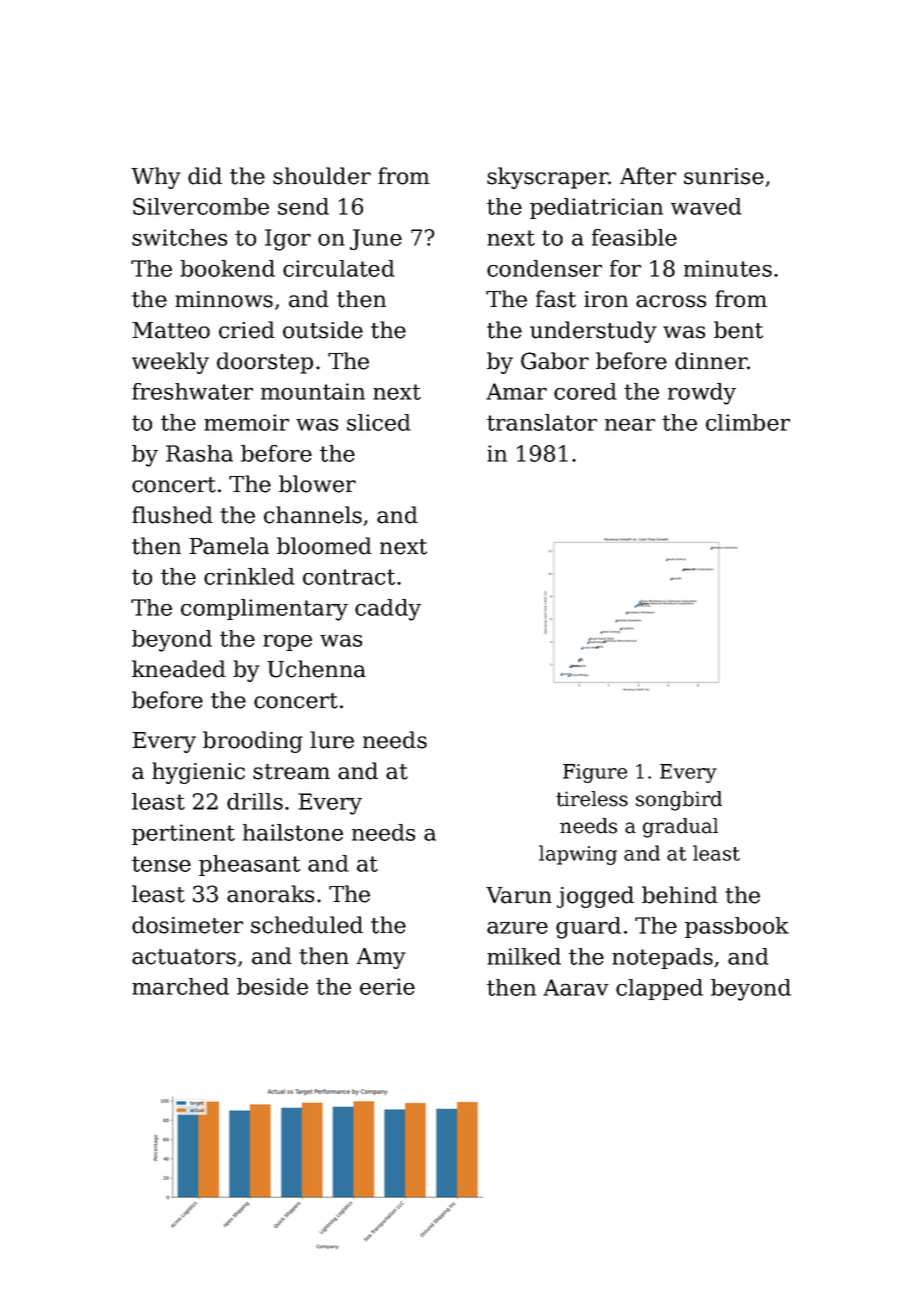 The width and height of the screenshot is (924, 1311). What do you see at coordinates (724, 176) in the screenshot?
I see `sunrise` at bounding box center [724, 176].
